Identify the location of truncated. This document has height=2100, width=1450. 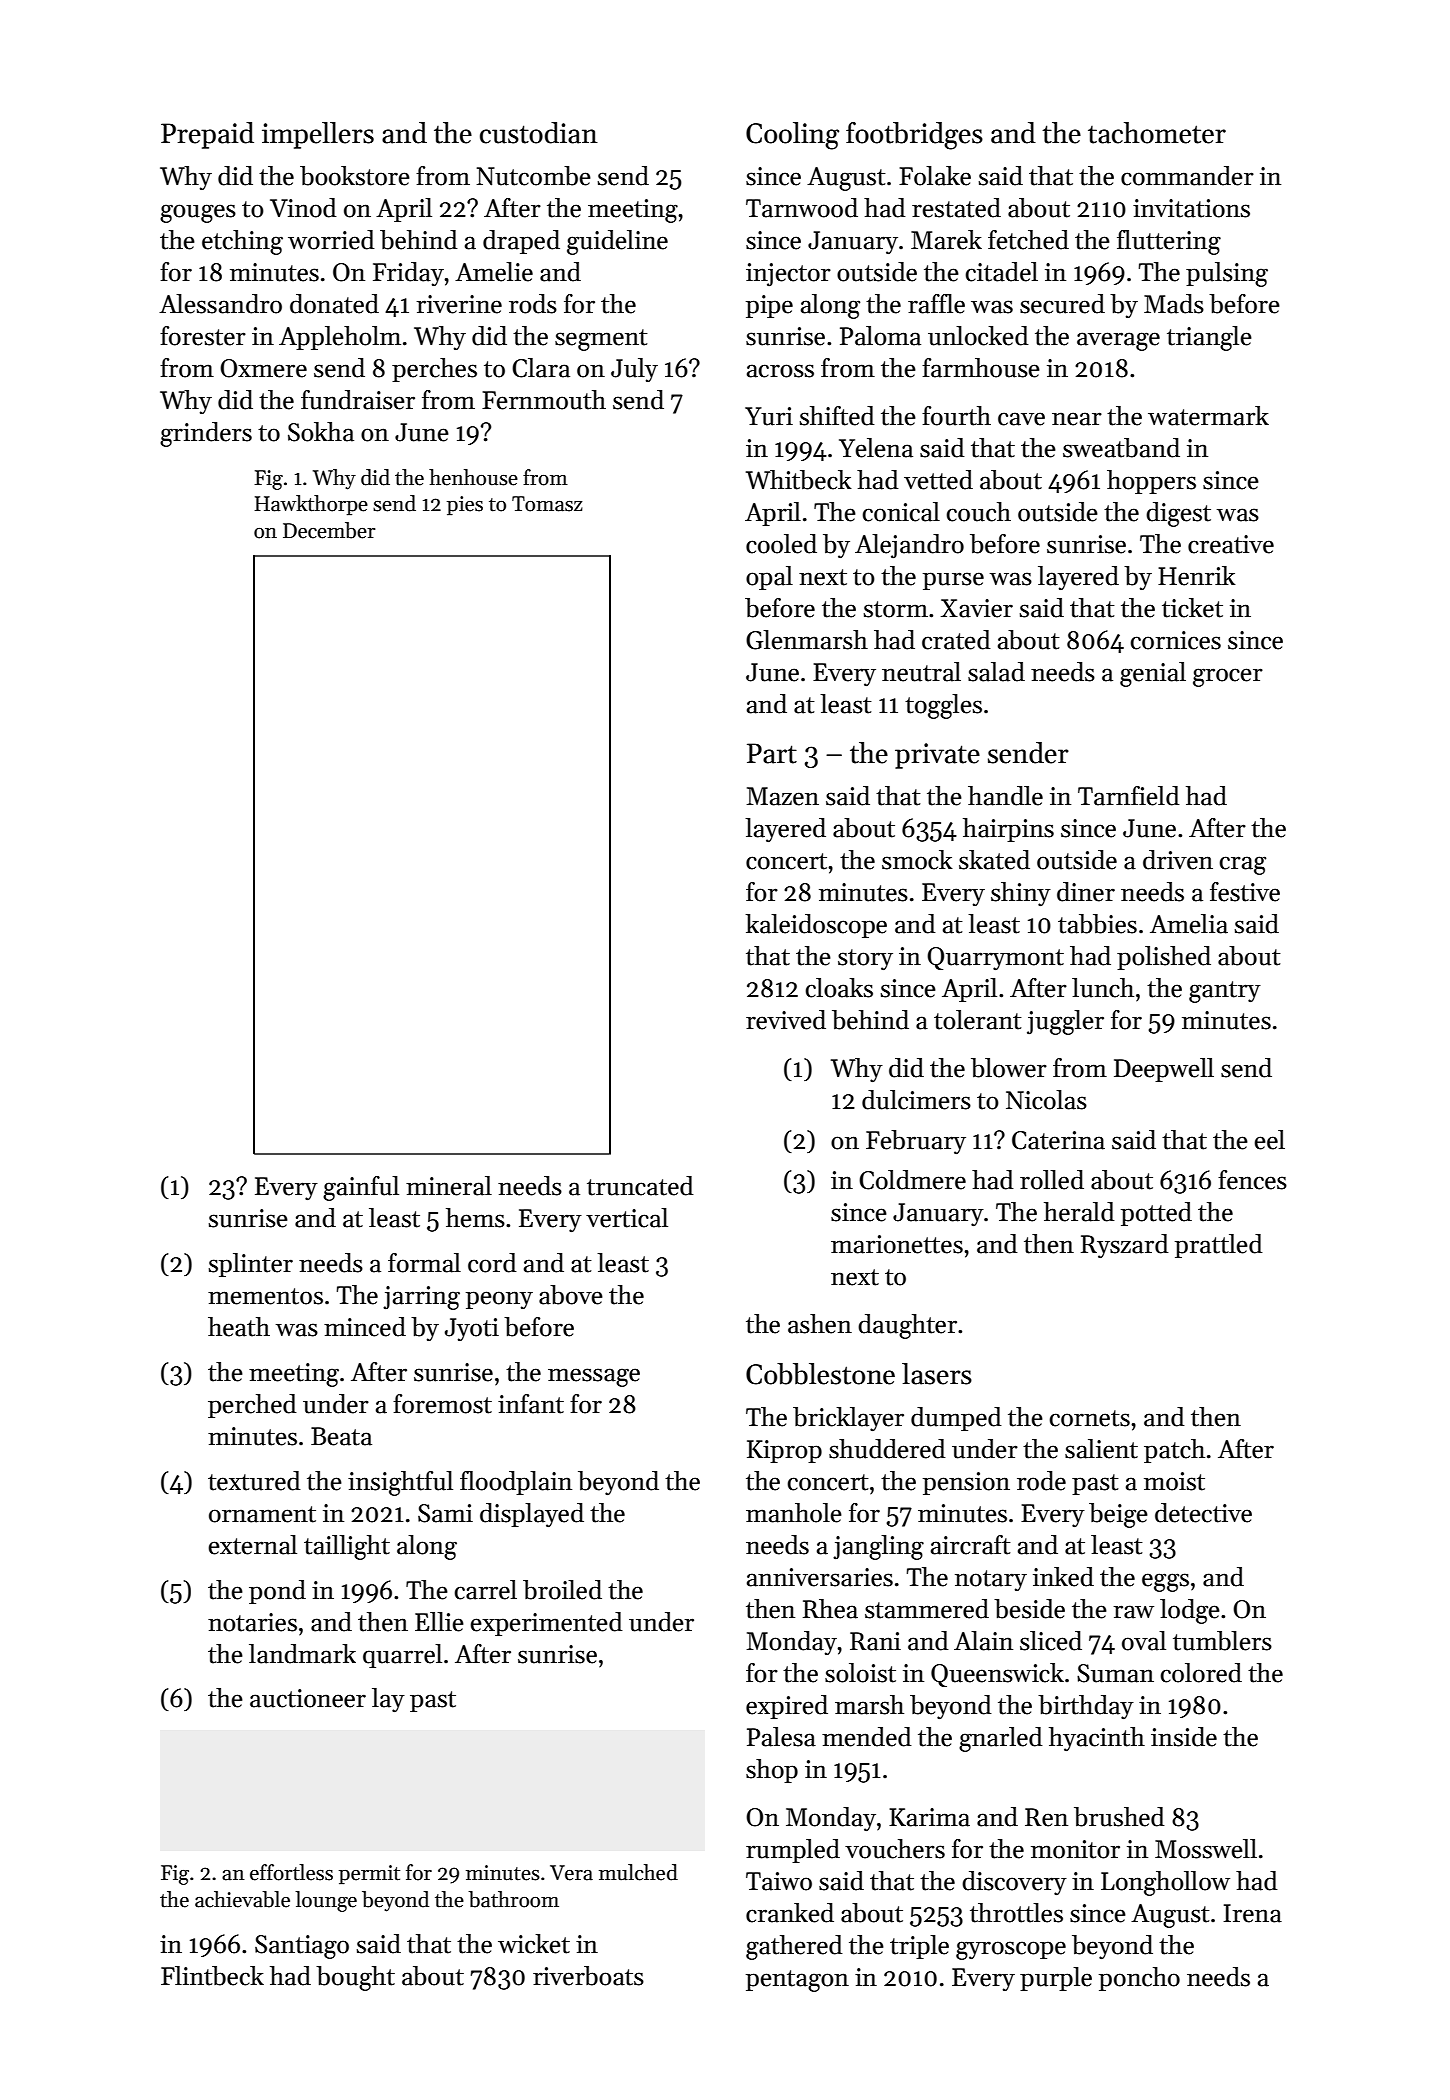
(640, 1186).
